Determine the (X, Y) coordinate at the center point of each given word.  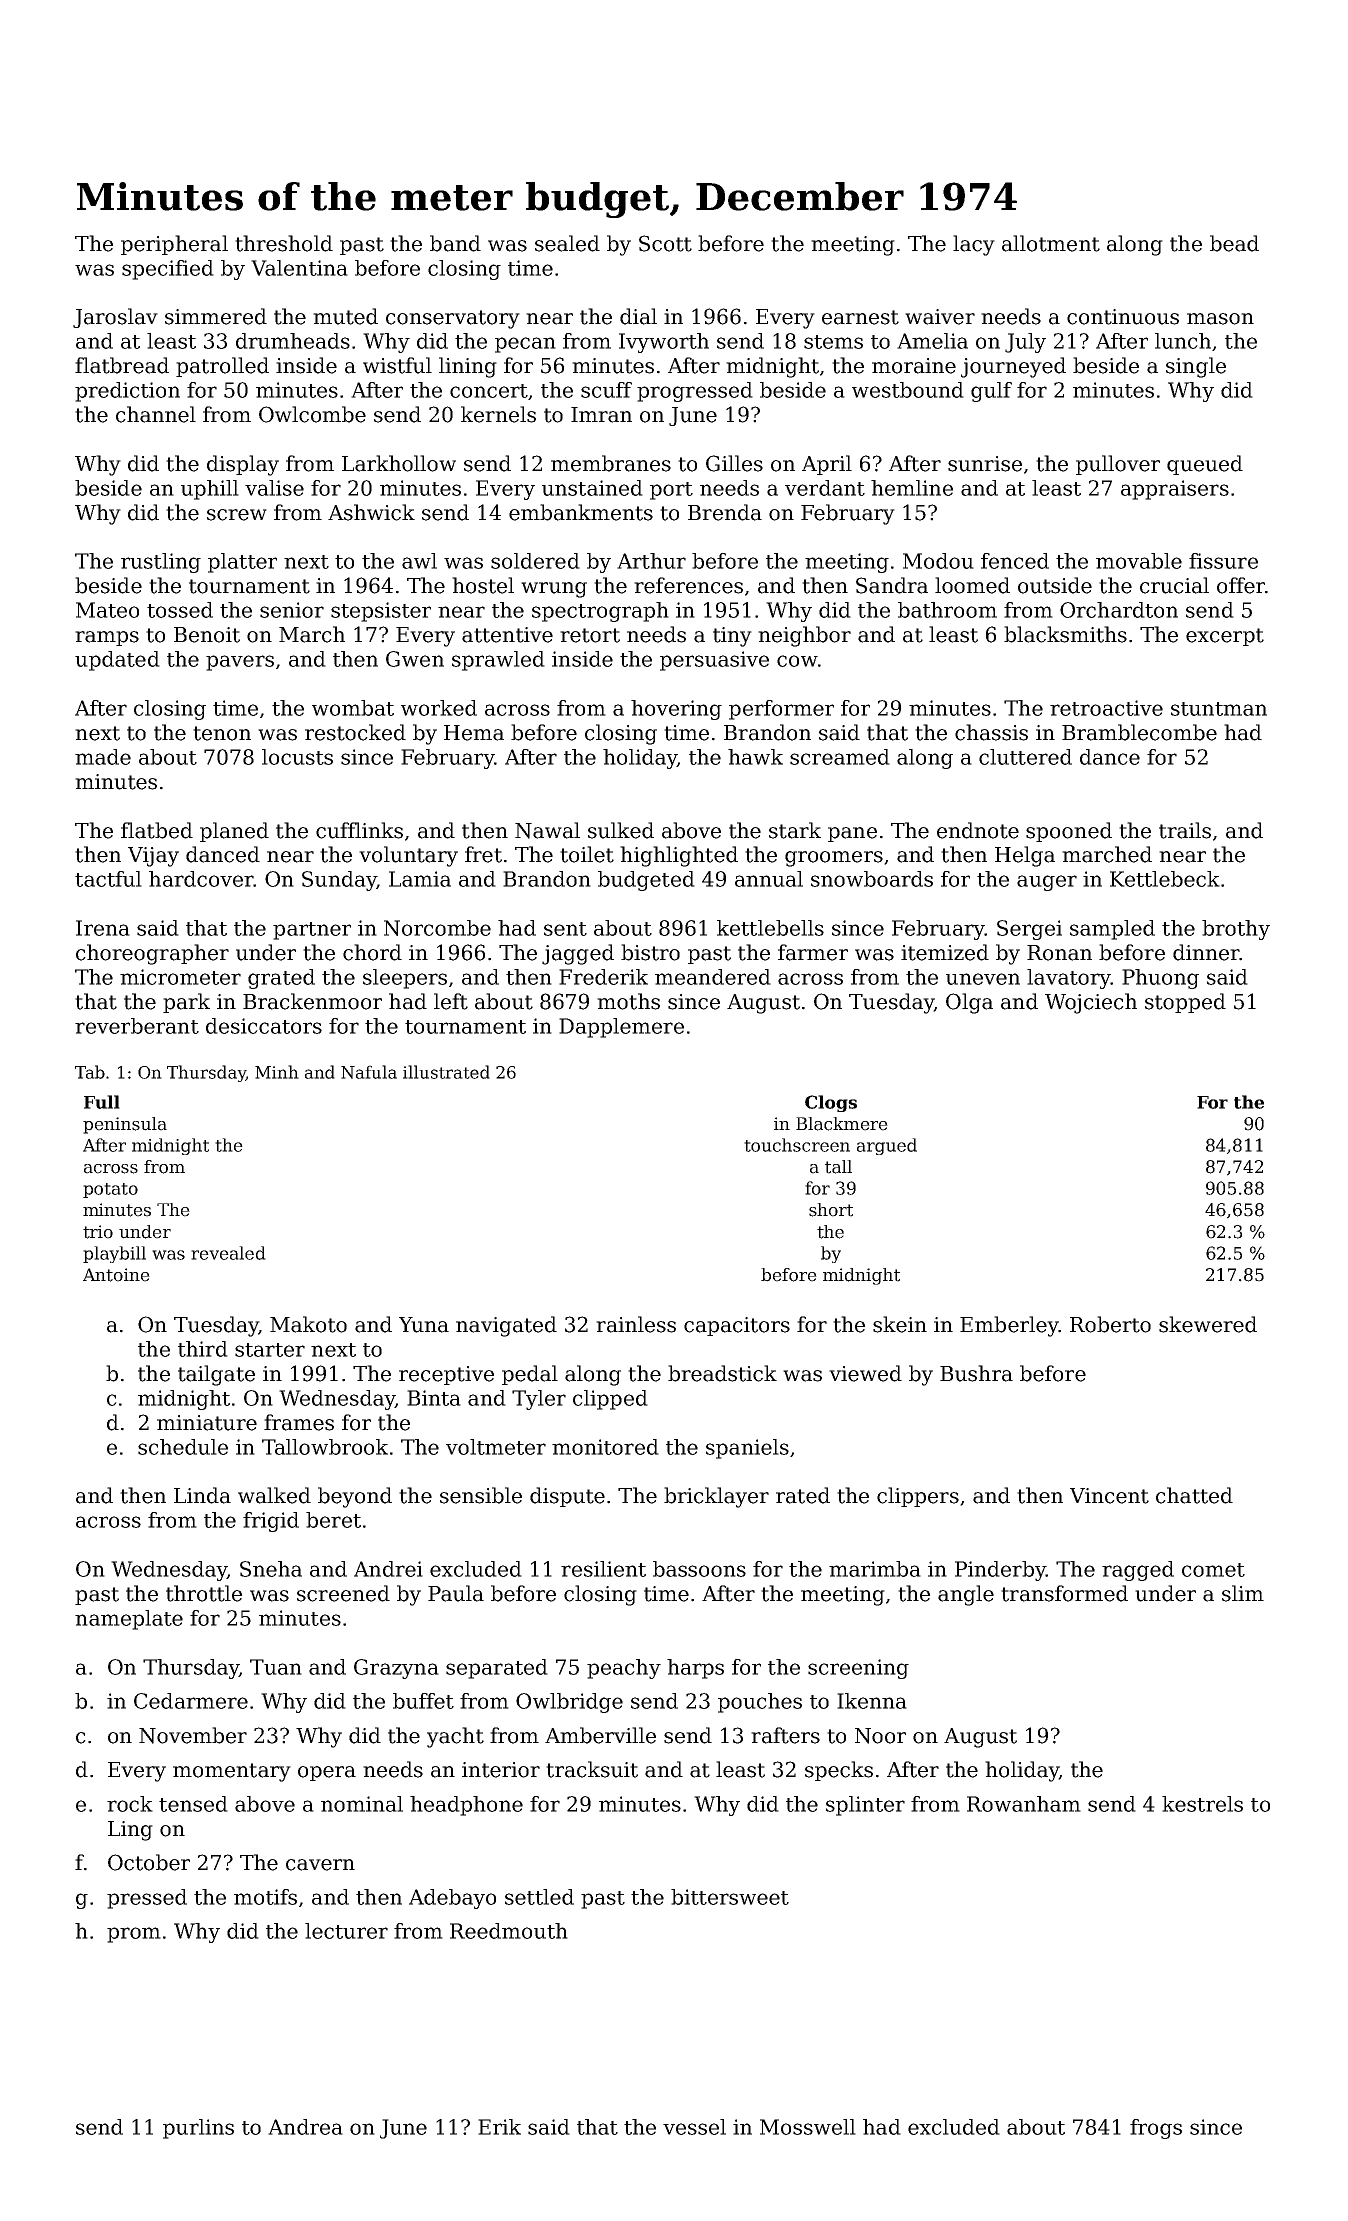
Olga (969, 1003)
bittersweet (730, 1897)
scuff (606, 390)
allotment (1051, 243)
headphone (466, 1806)
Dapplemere (621, 1028)
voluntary (408, 856)
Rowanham (1024, 1804)
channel (156, 414)
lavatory (1069, 979)
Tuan (276, 1667)
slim (1243, 1593)
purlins (198, 2129)
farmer (813, 952)
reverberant (137, 1026)
